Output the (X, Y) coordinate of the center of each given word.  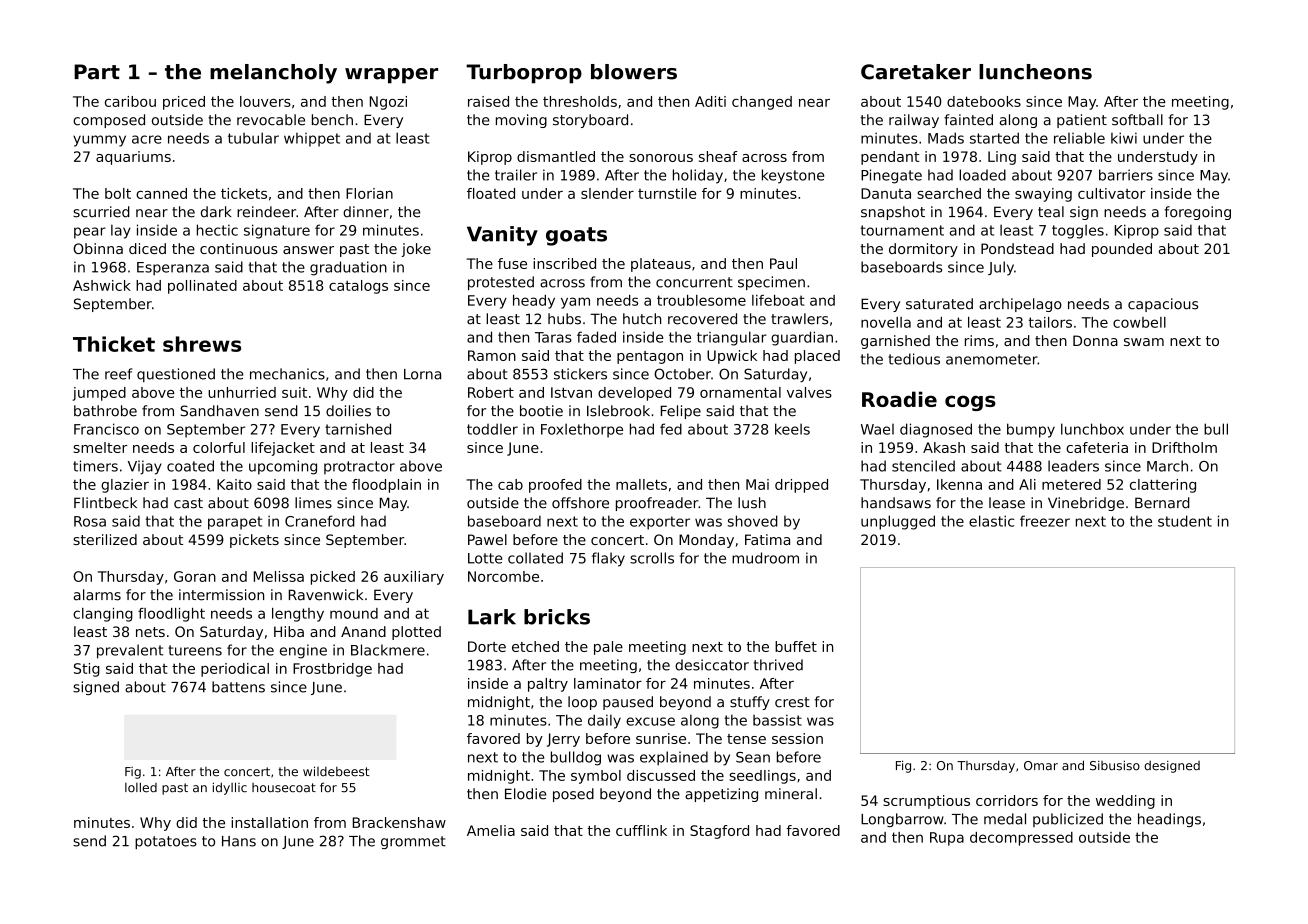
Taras (553, 337)
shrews (202, 344)
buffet (796, 646)
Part (97, 72)
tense (746, 739)
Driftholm (1184, 447)
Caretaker (916, 72)
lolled (141, 787)
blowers (634, 72)
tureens (195, 650)
